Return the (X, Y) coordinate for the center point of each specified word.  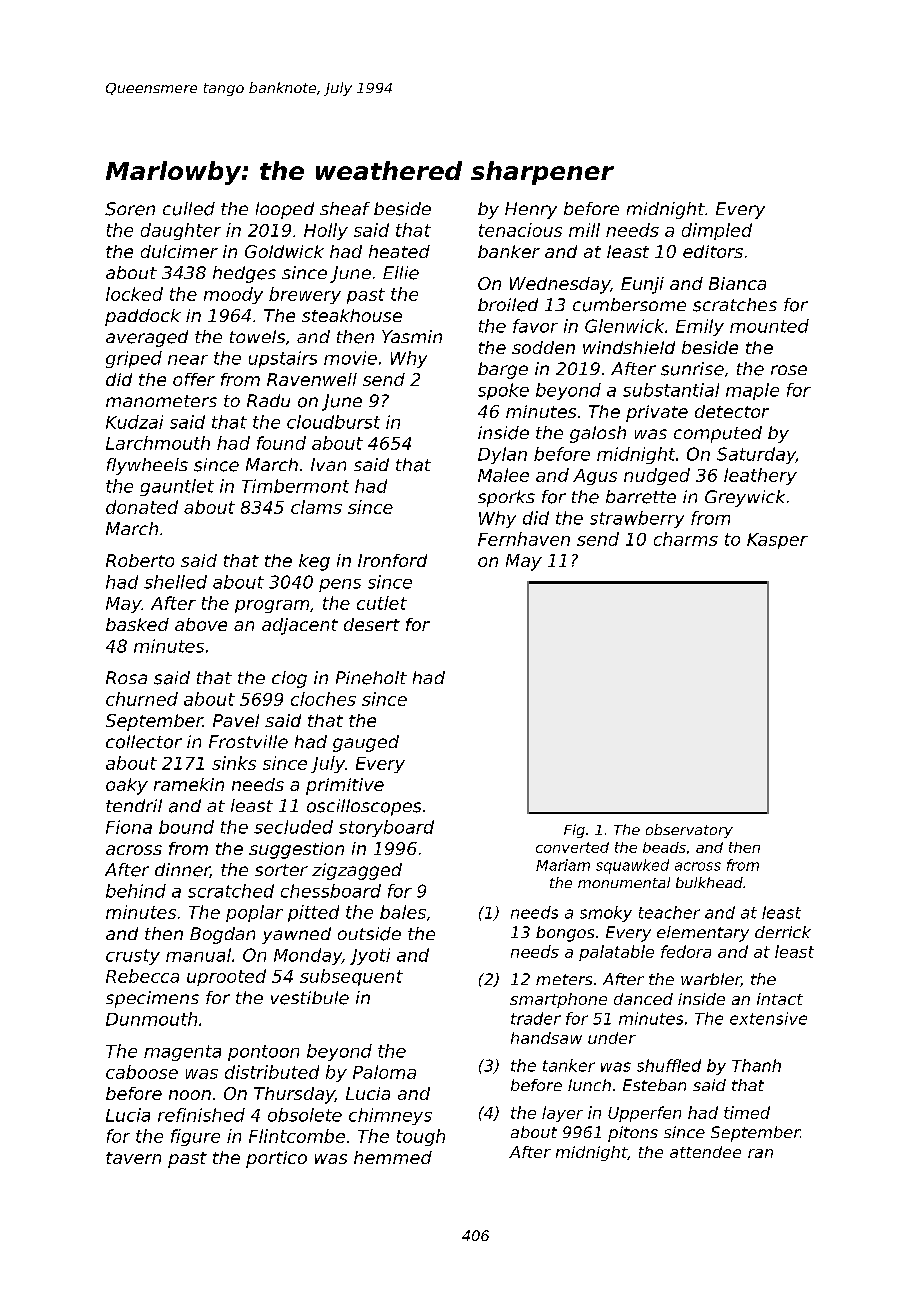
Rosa (126, 677)
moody (233, 295)
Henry (531, 210)
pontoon (263, 1053)
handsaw (546, 1038)
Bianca (737, 283)
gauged (366, 743)
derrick (783, 932)
